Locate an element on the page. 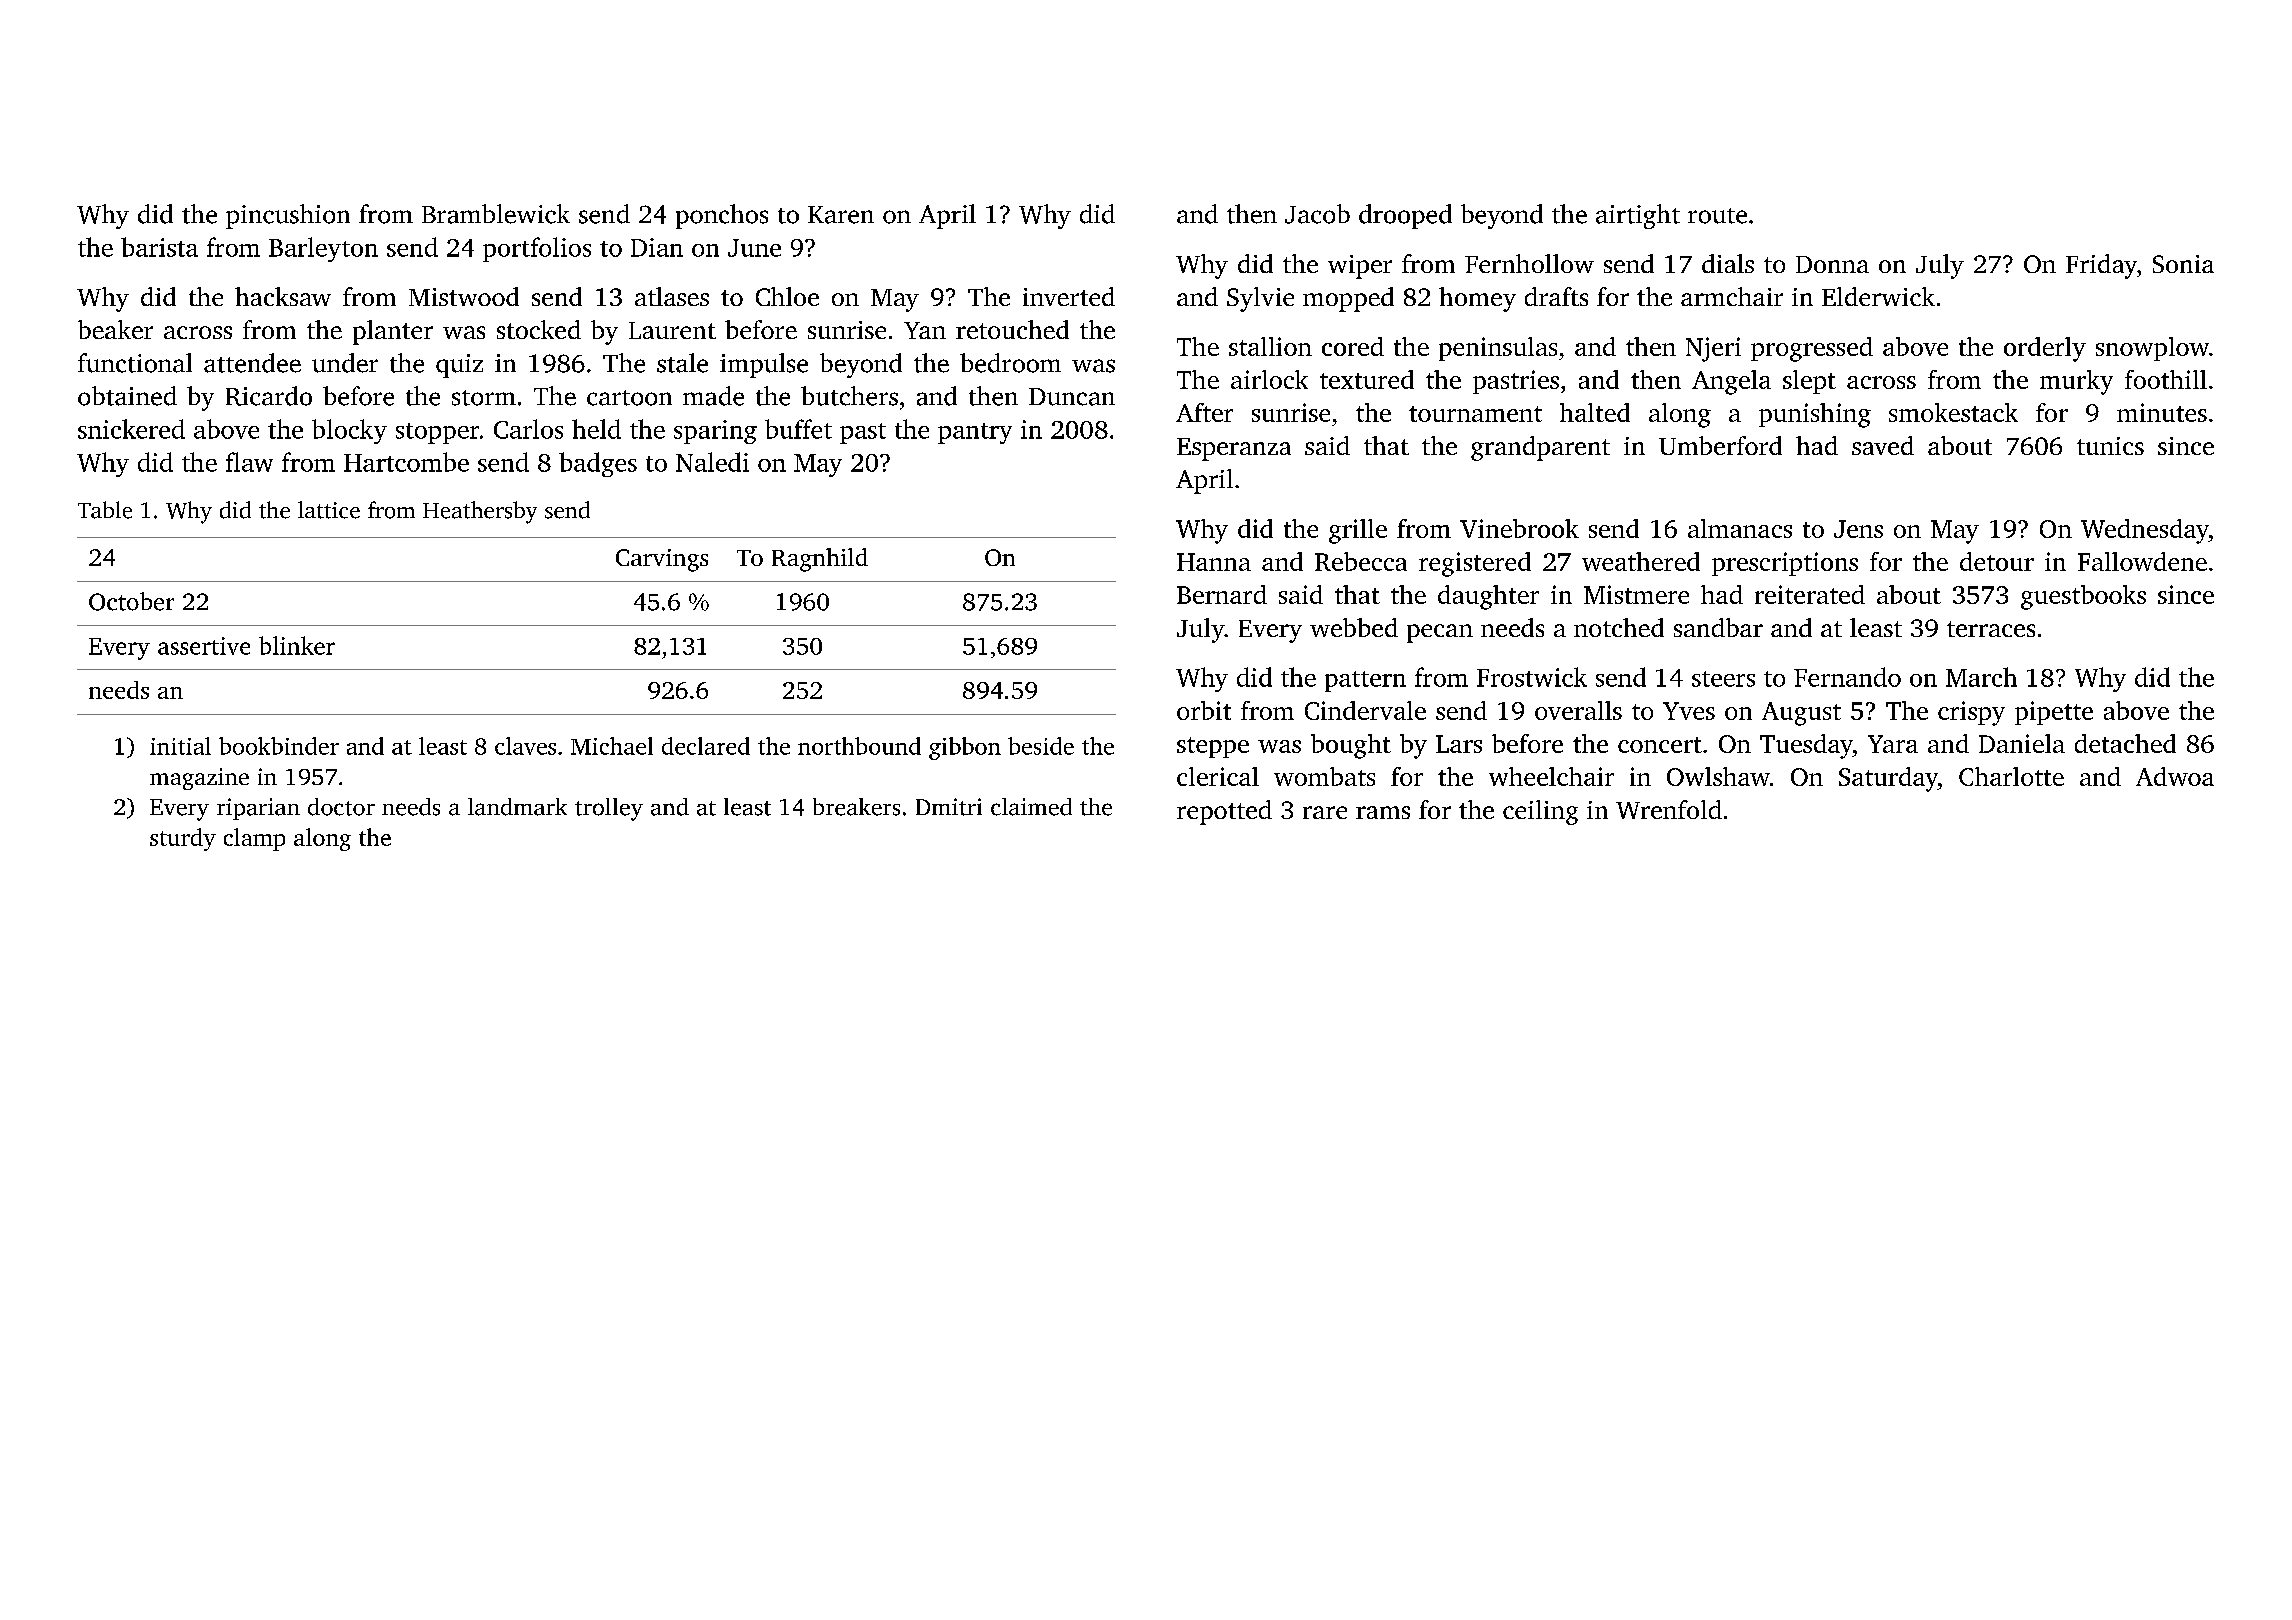 Image resolution: width=2292 pixels, height=1620 pixels. beaker is located at coordinates (115, 329).
